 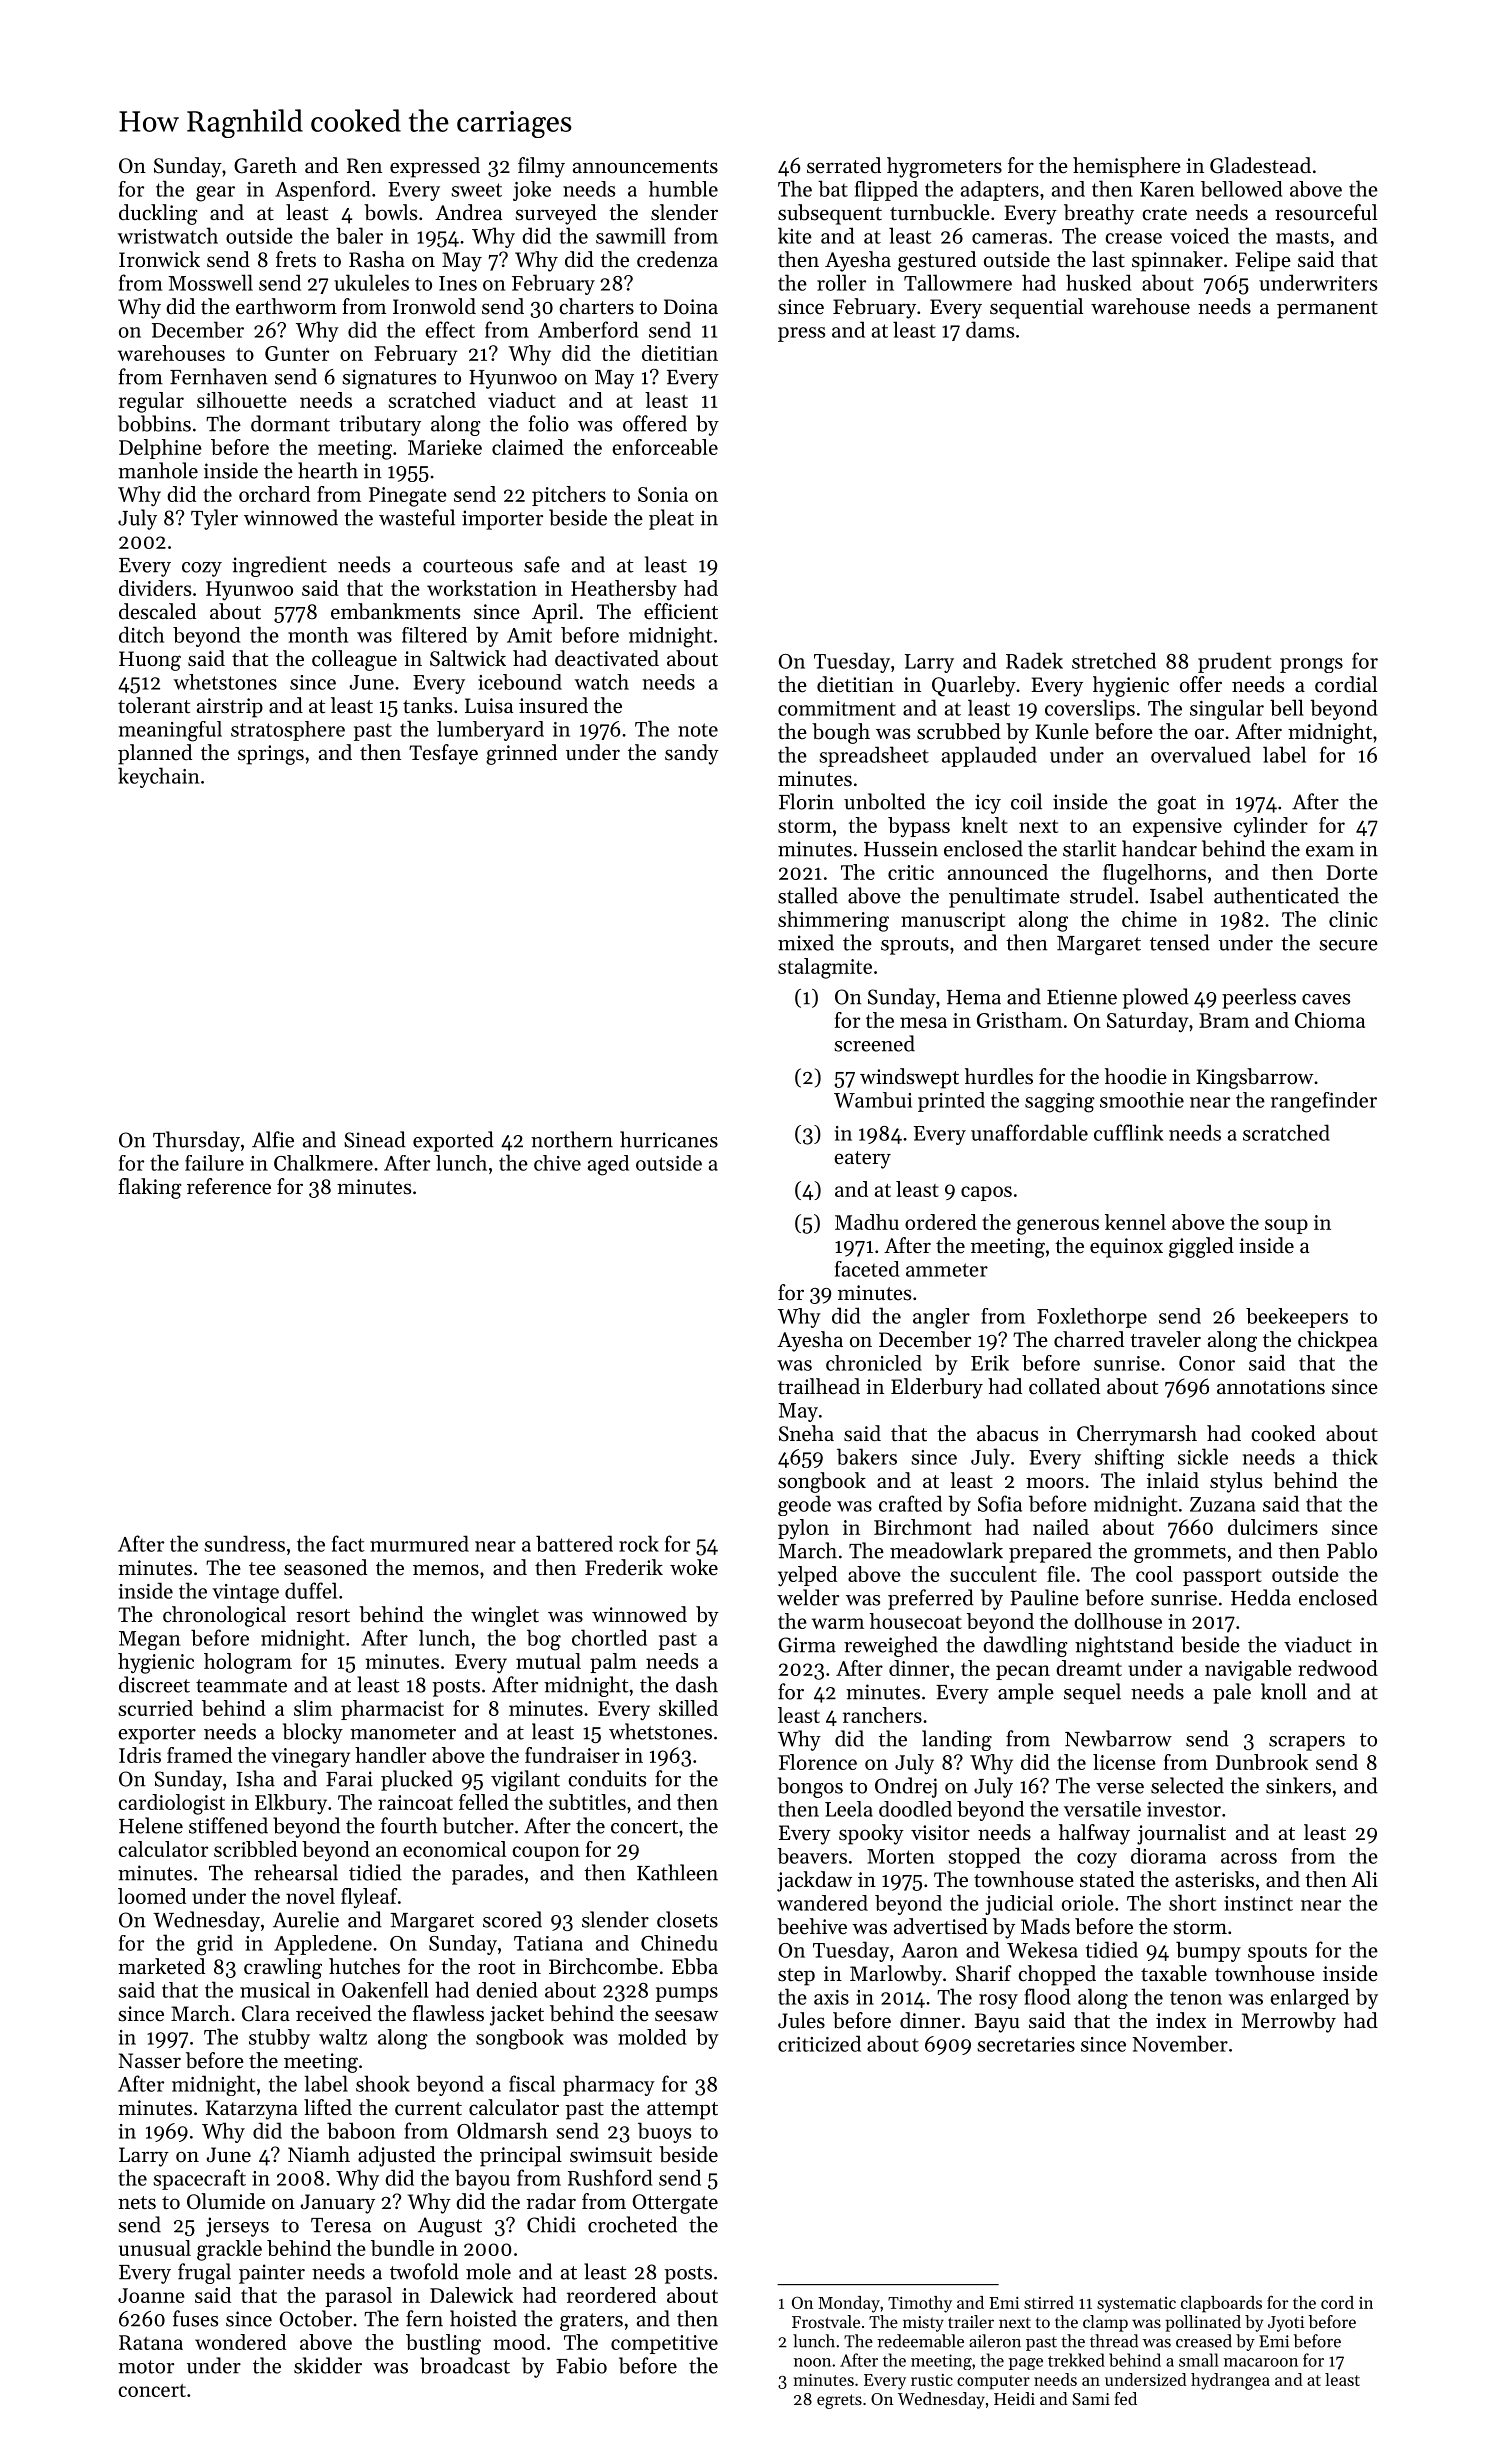 I want to click on nets, so click(x=137, y=2203).
